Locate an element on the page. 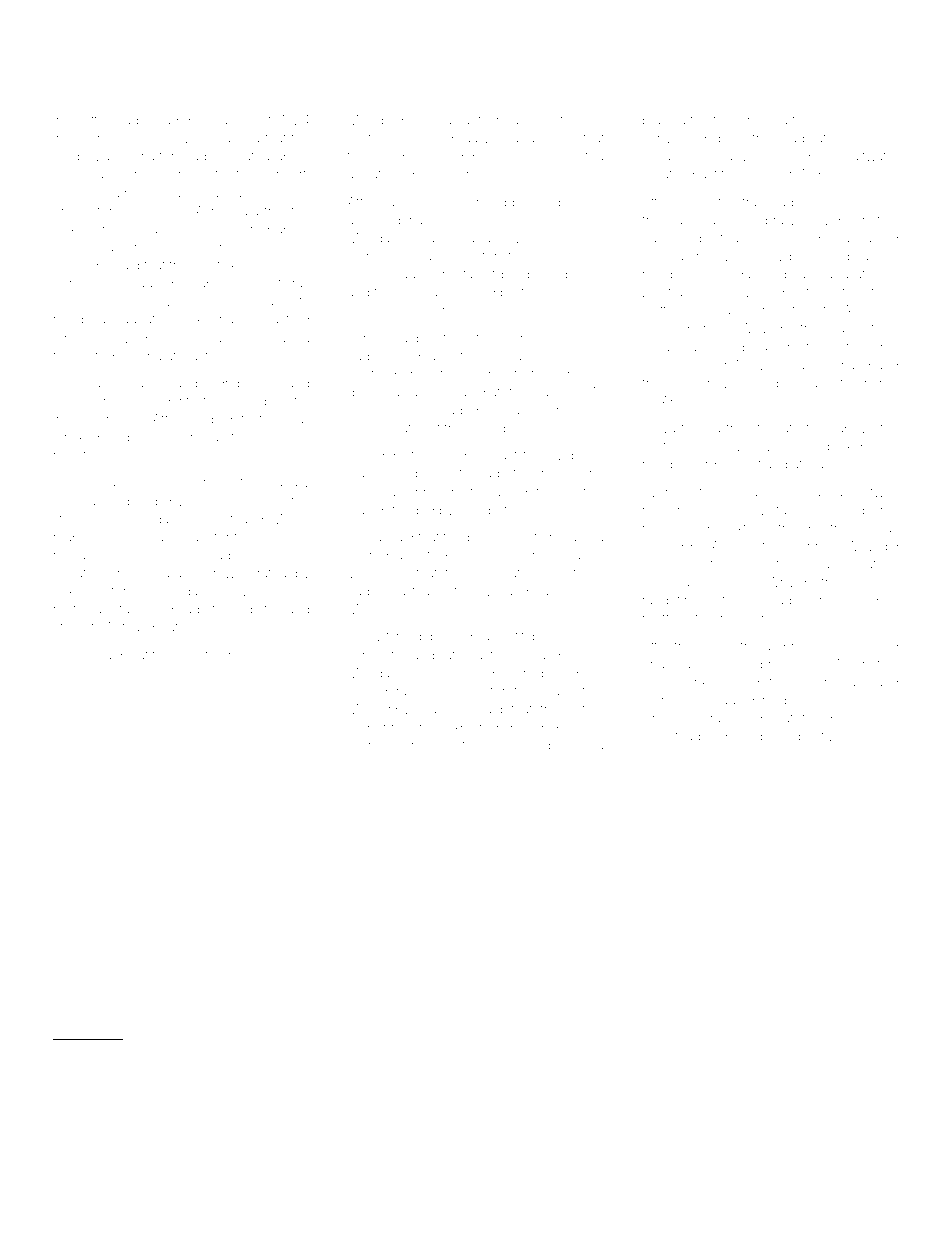  clasps is located at coordinates (874, 466).
